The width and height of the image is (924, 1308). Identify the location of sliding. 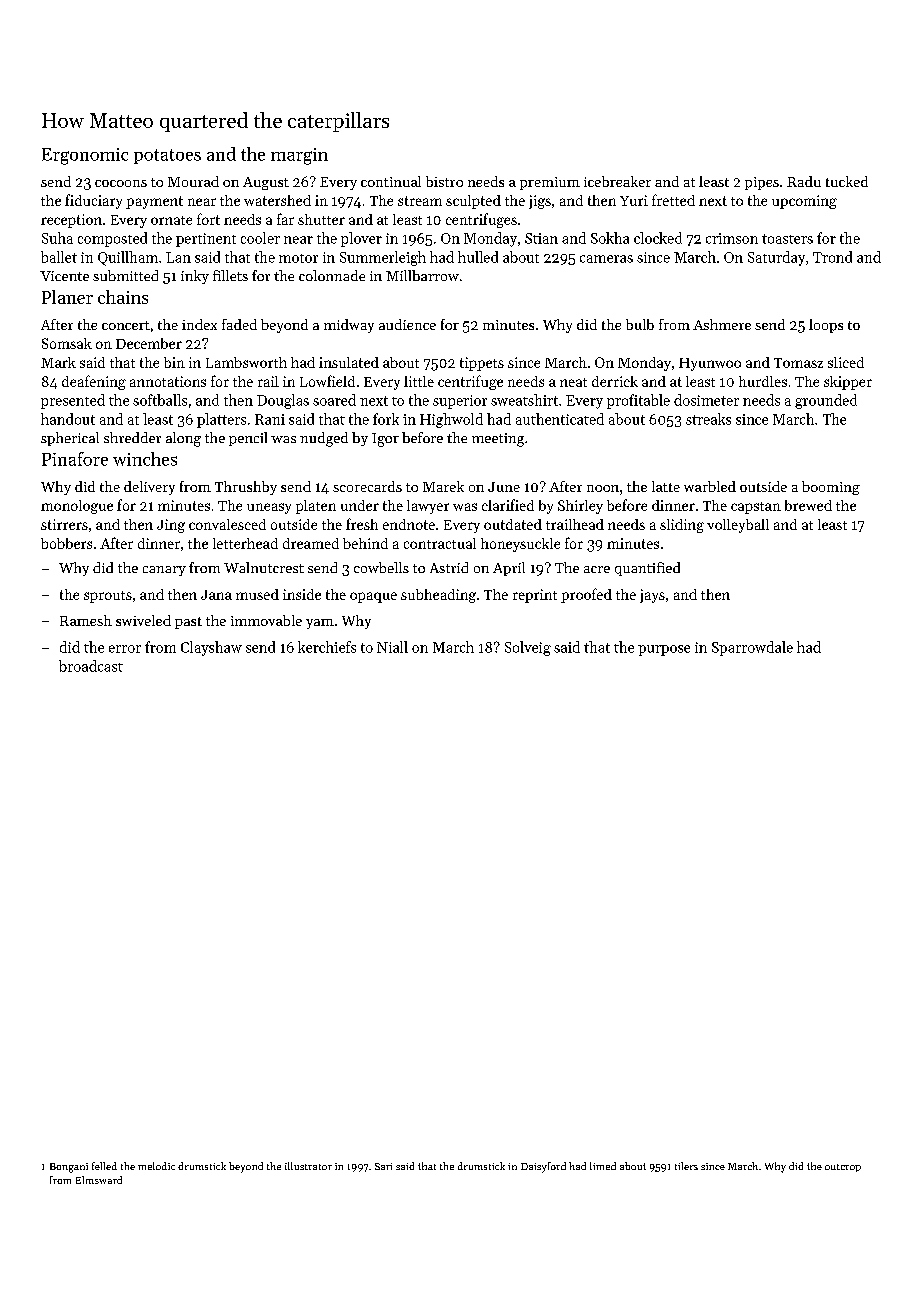
(682, 526).
